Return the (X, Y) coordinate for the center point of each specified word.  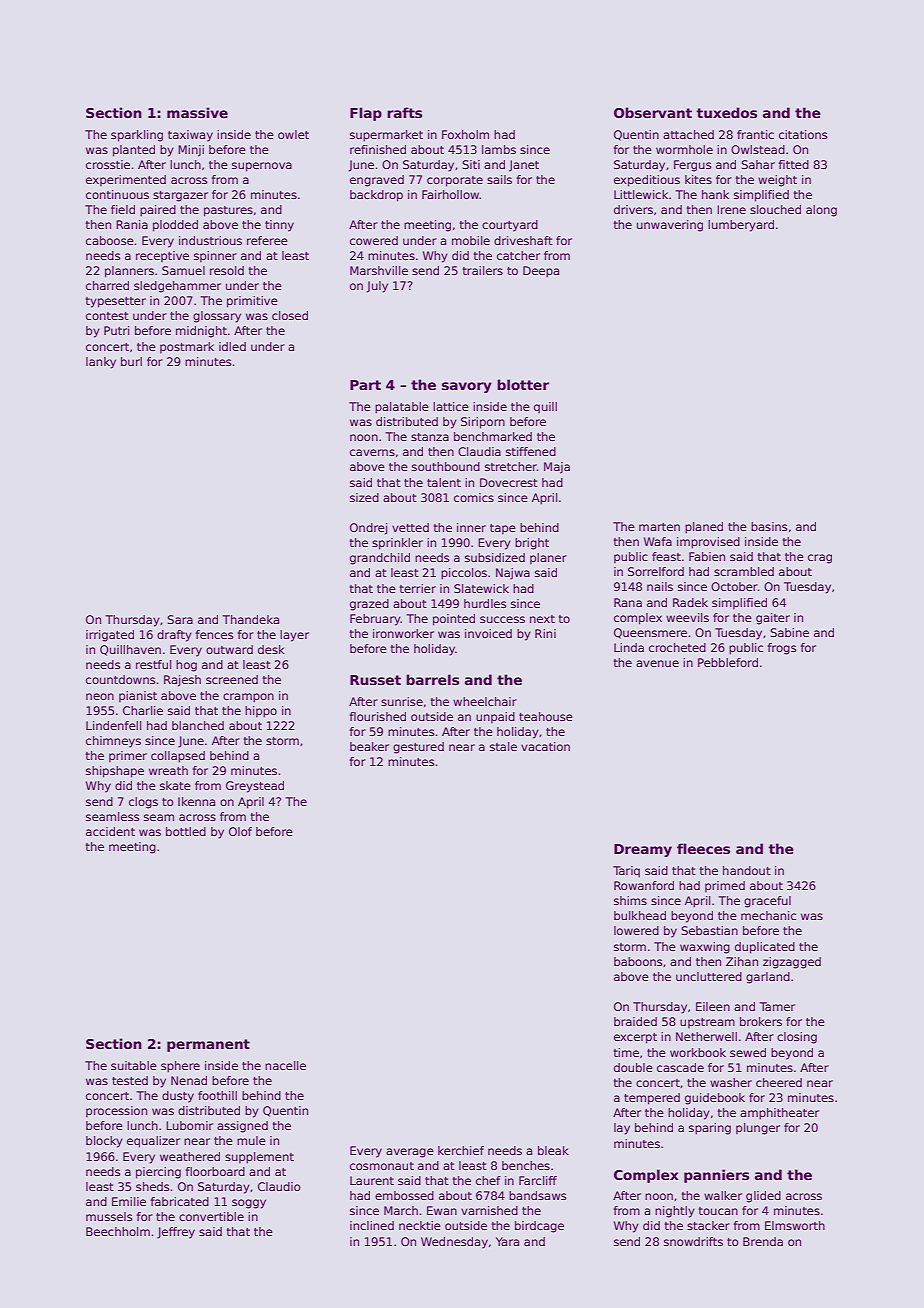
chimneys (113, 742)
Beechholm (118, 1231)
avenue (657, 663)
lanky (101, 363)
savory (467, 387)
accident (110, 831)
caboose (110, 240)
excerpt (635, 1038)
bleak (553, 1150)
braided (635, 1021)
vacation (545, 746)
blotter (523, 384)
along (821, 211)
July (377, 287)
